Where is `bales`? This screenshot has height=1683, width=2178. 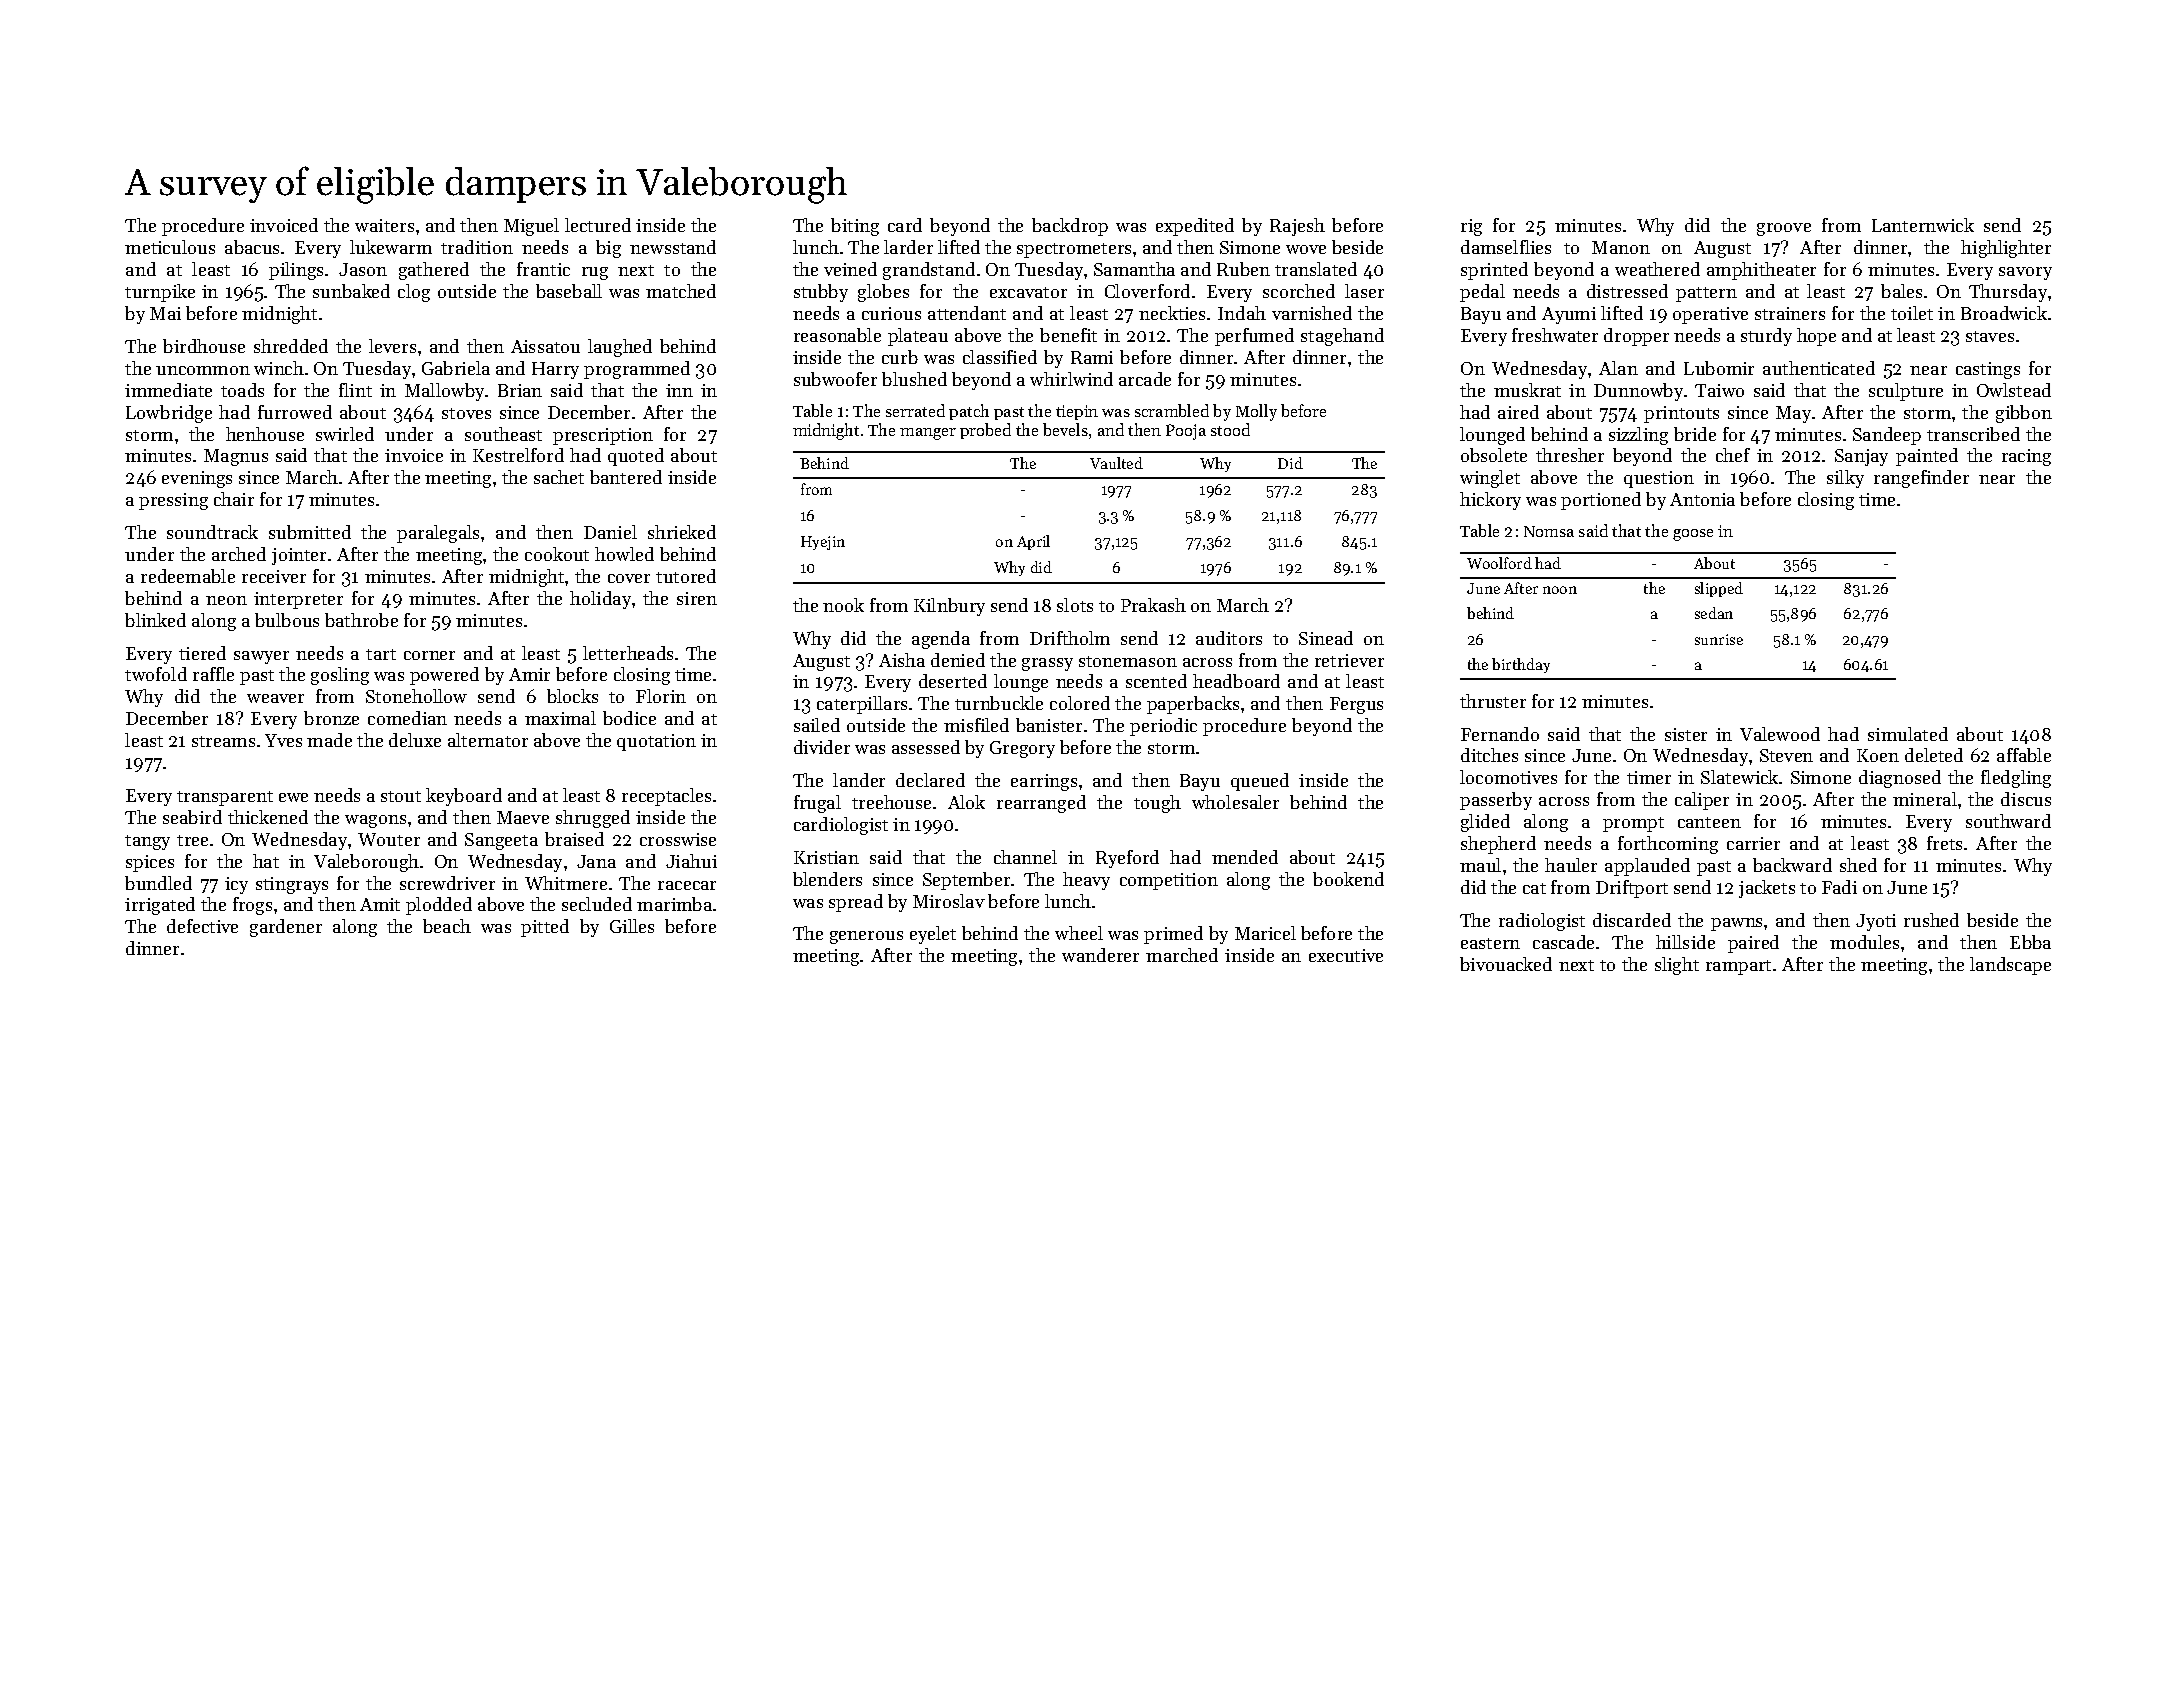 bales is located at coordinates (1901, 291).
